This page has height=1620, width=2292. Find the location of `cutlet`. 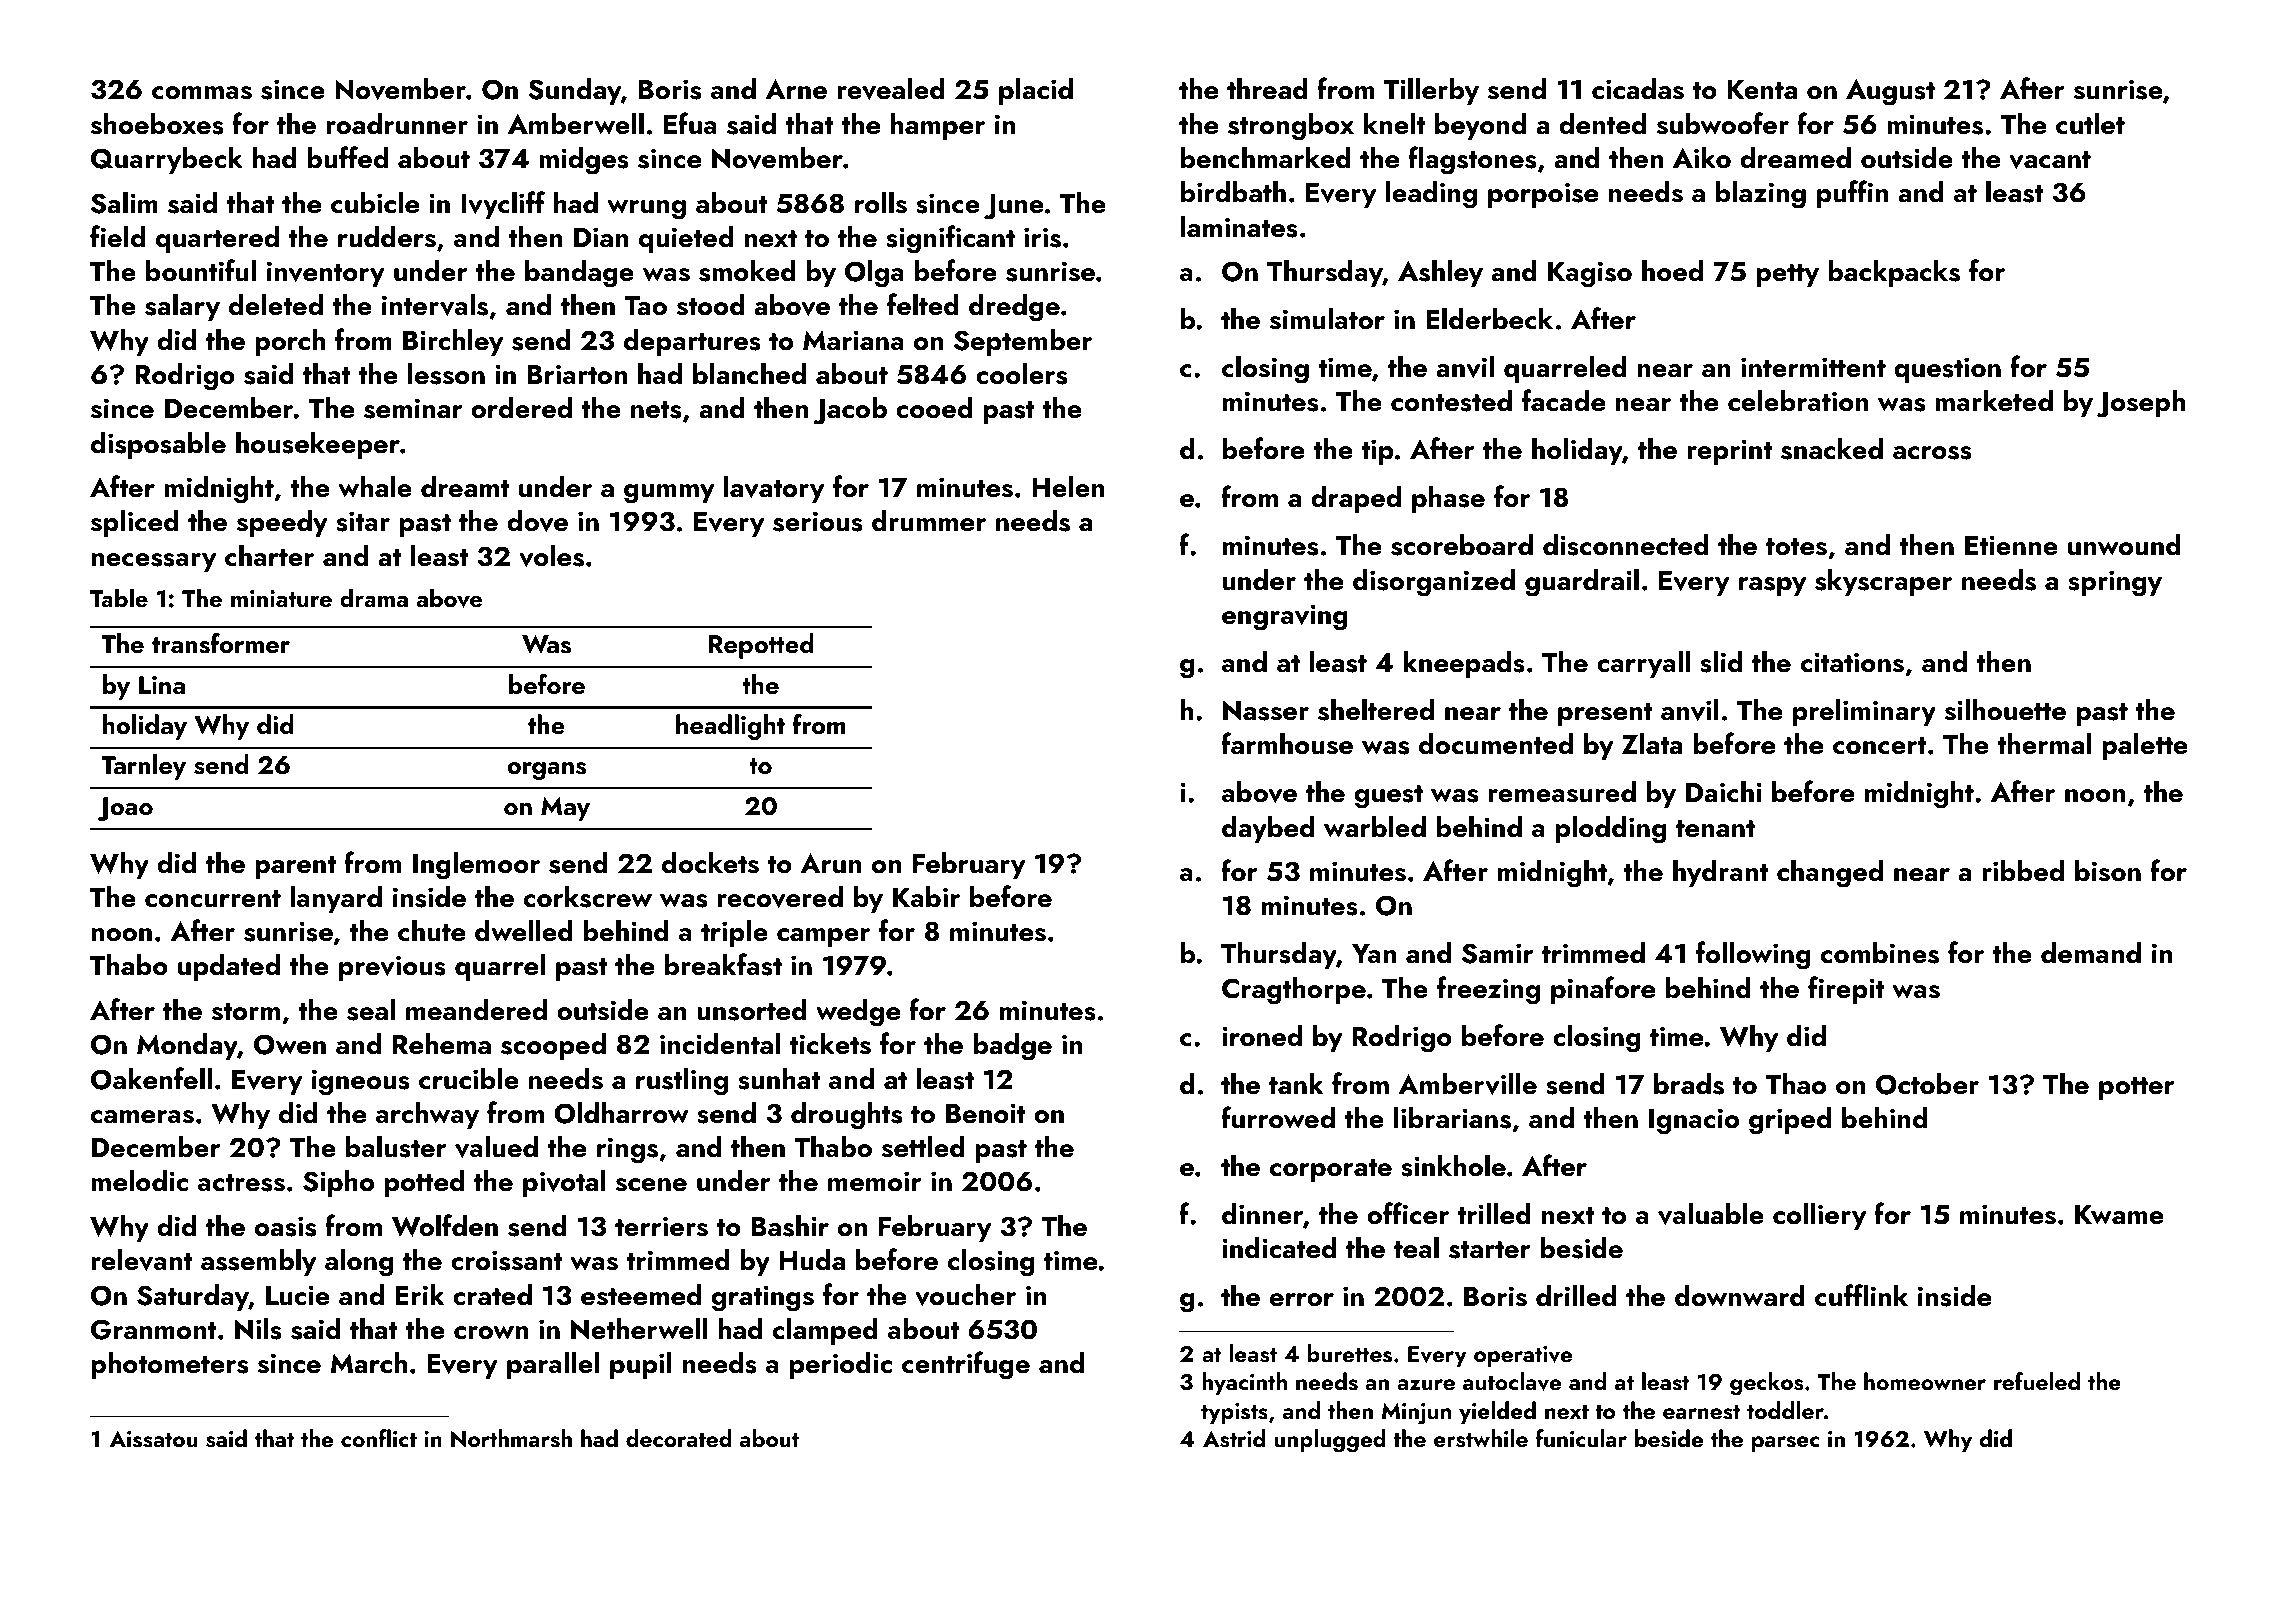

cutlet is located at coordinates (2090, 124).
